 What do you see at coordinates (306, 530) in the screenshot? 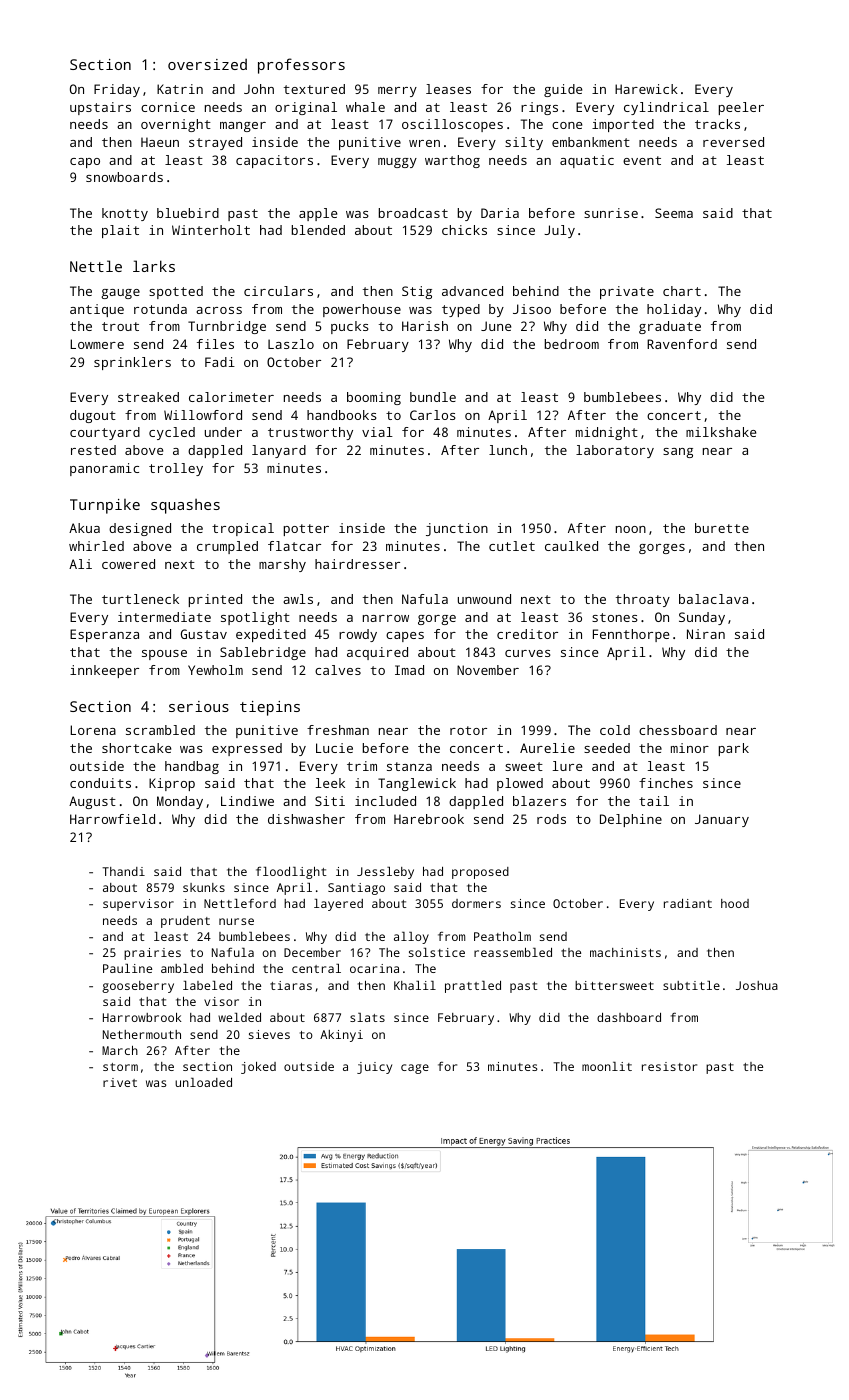
I see `potter` at bounding box center [306, 530].
